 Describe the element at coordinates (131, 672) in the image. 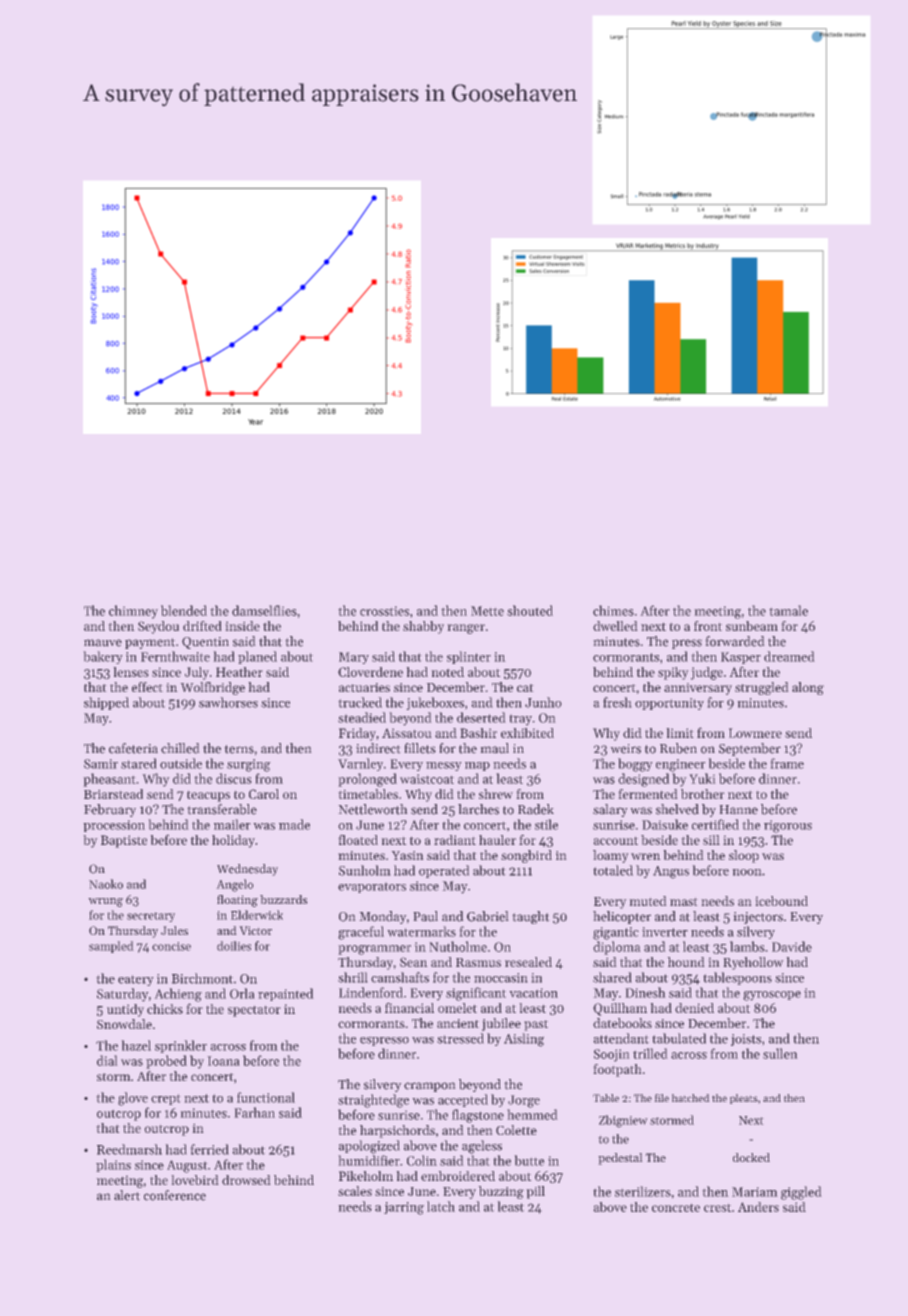

I see `lenses` at that location.
